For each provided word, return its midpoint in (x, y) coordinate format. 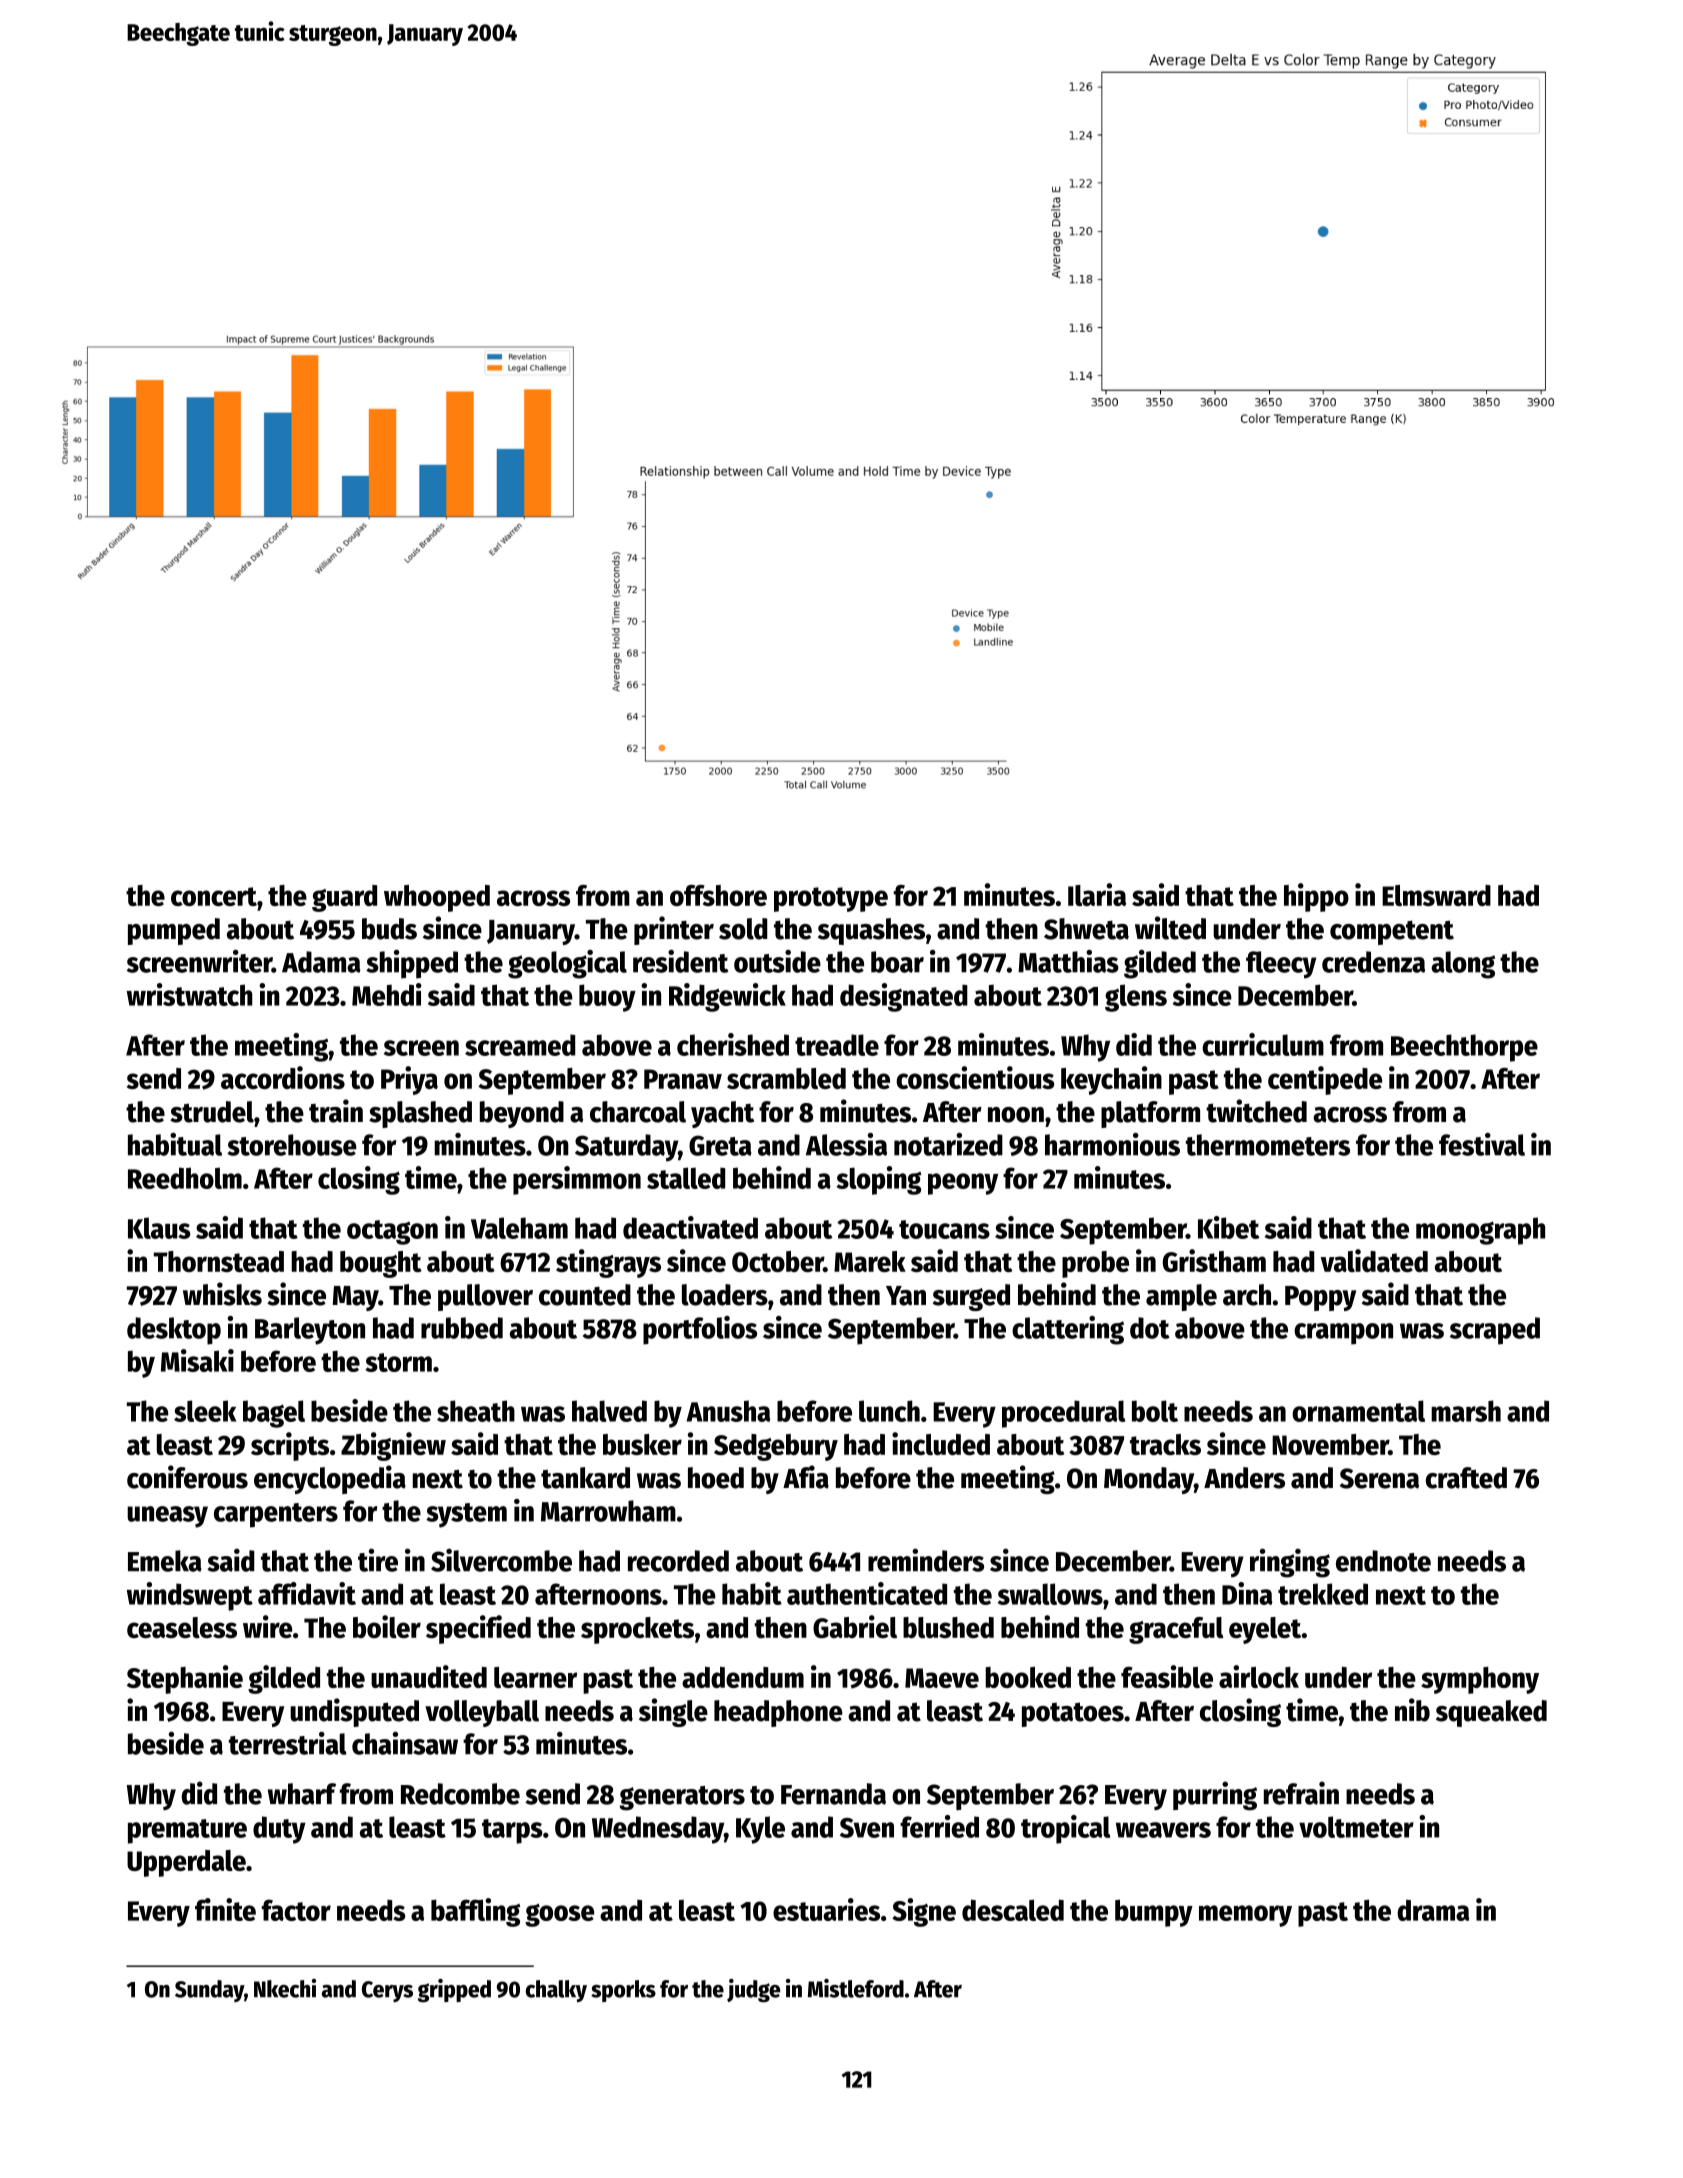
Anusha (728, 1411)
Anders (1244, 1478)
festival (1482, 1144)
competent (1392, 932)
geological (567, 964)
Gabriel (855, 1626)
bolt (1155, 1411)
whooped (437, 898)
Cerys (387, 1991)
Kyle (760, 1830)
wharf (302, 1794)
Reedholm (185, 1178)
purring (1215, 1796)
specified (478, 1629)
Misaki (197, 1360)
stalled (686, 1178)
